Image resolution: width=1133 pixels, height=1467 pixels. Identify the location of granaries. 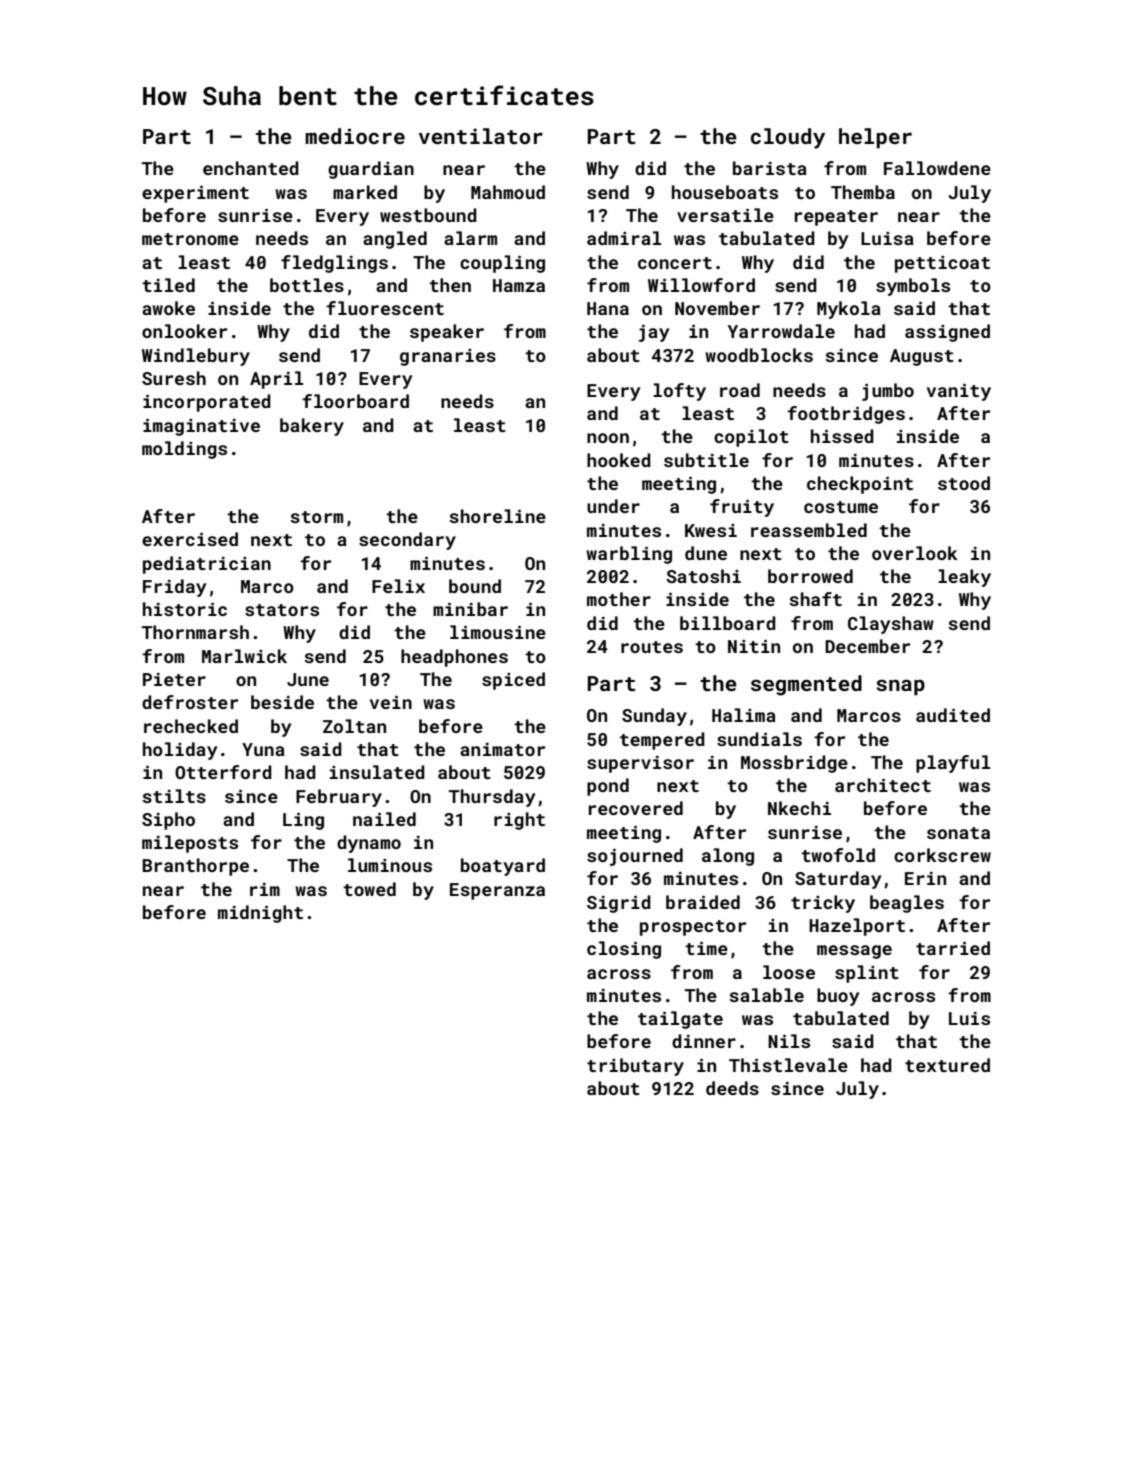
(448, 357).
